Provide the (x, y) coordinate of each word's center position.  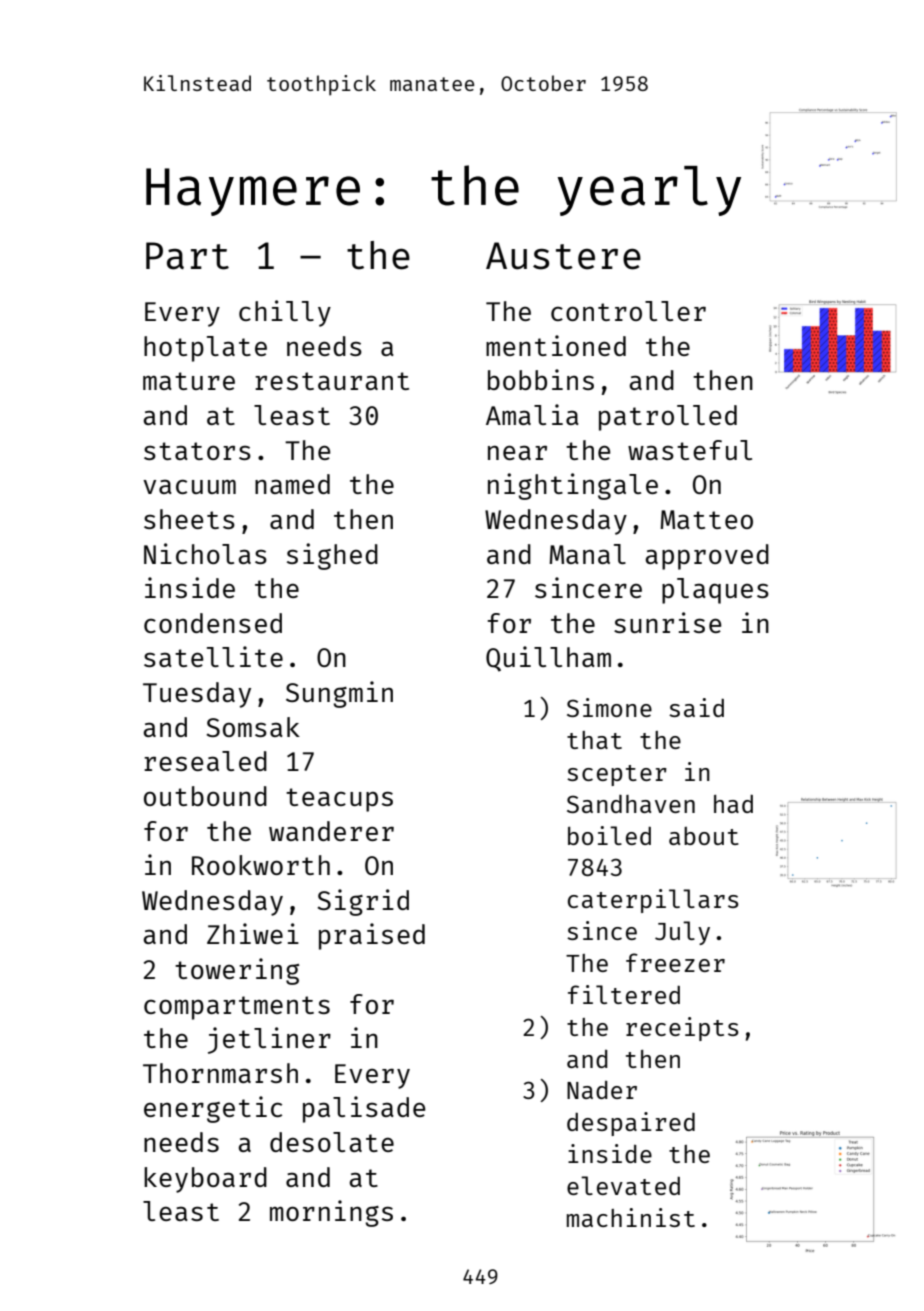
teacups (339, 800)
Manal (587, 554)
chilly (285, 313)
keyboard (205, 1180)
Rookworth (261, 865)
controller (628, 311)
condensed (213, 623)
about (704, 836)
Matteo (706, 519)
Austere (563, 256)
